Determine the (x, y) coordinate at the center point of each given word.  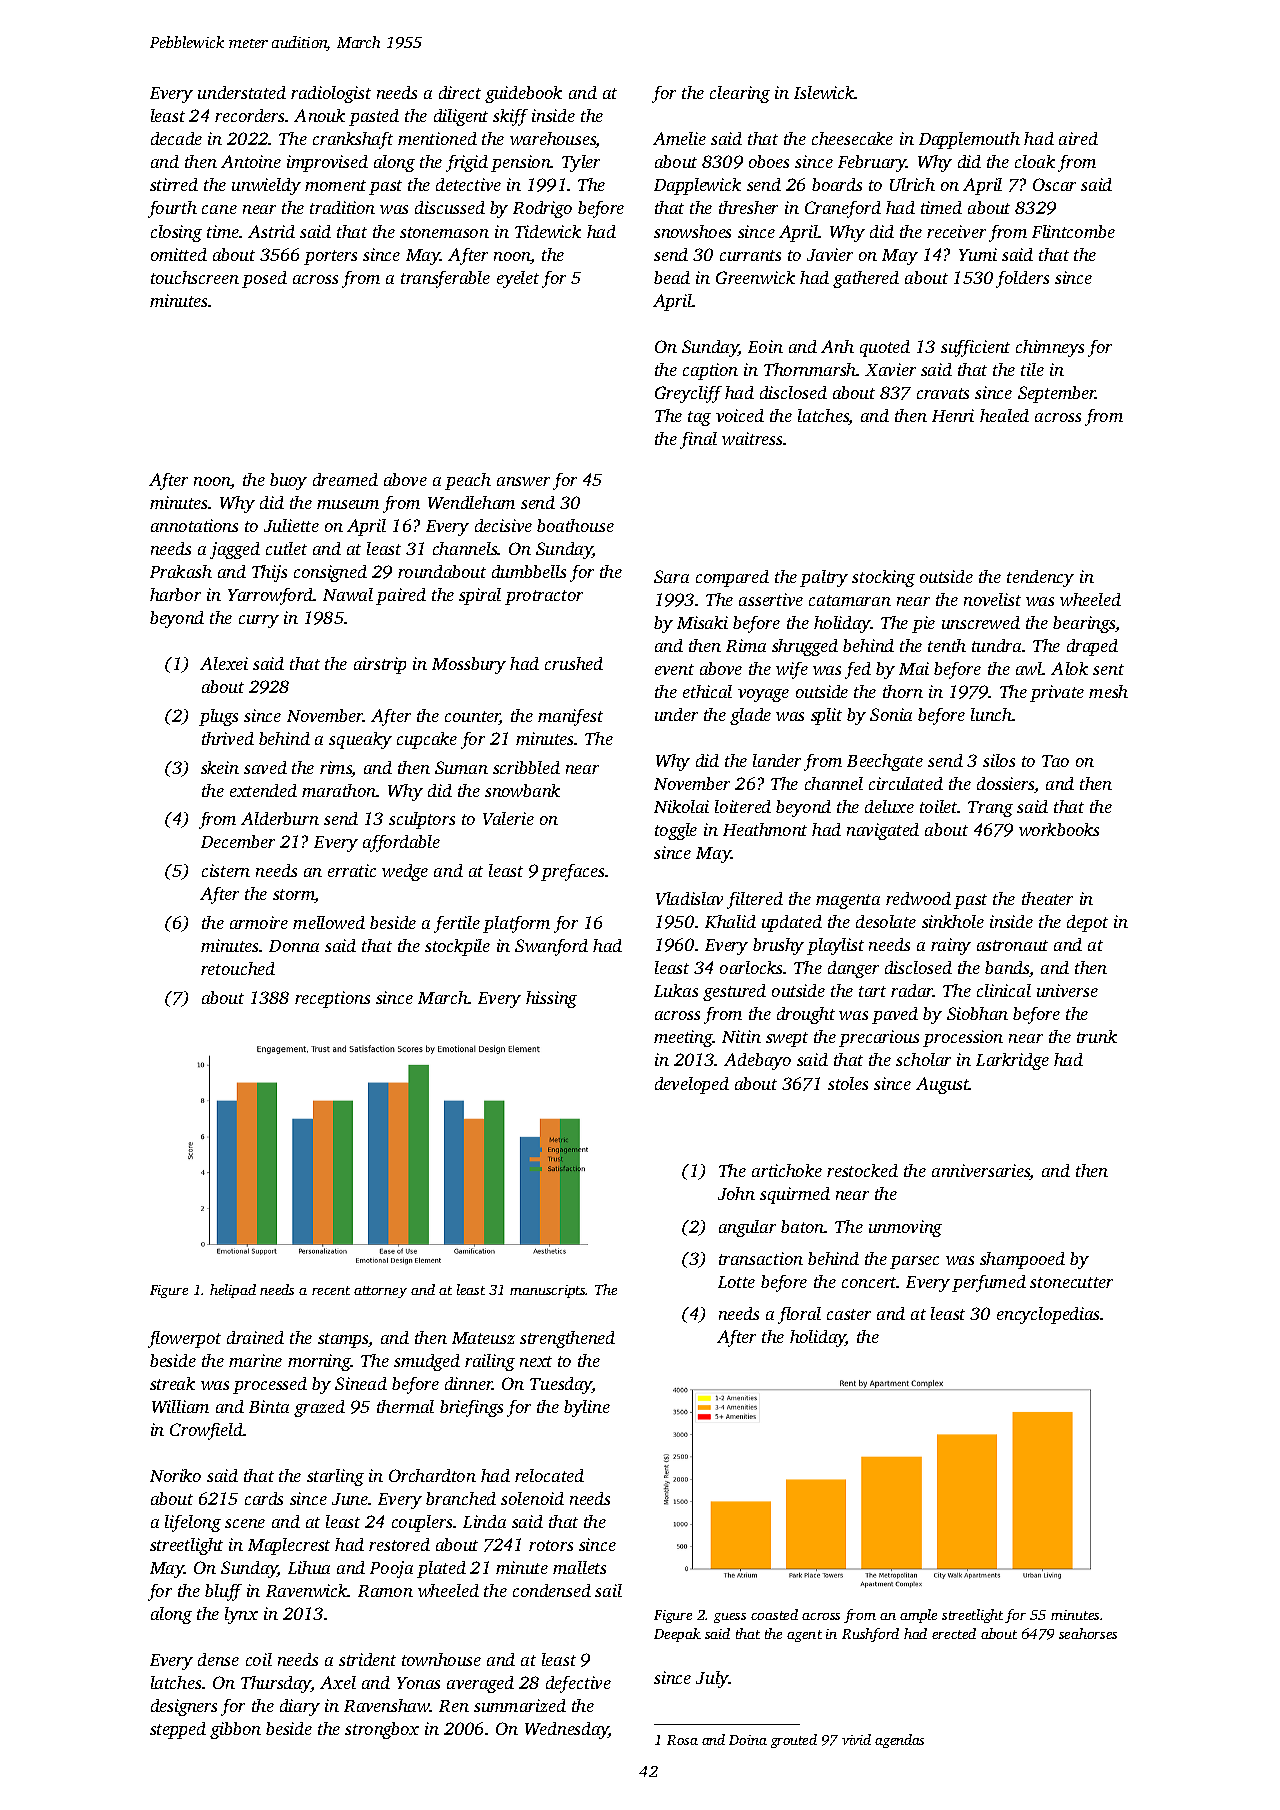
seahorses (1088, 1633)
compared (732, 578)
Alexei (224, 663)
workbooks (1059, 829)
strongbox (382, 1730)
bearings (1084, 624)
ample (918, 1616)
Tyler (581, 163)
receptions (332, 999)
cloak (1035, 161)
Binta (269, 1406)
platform (516, 924)
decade (176, 138)
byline (587, 1408)
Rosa (682, 1740)
